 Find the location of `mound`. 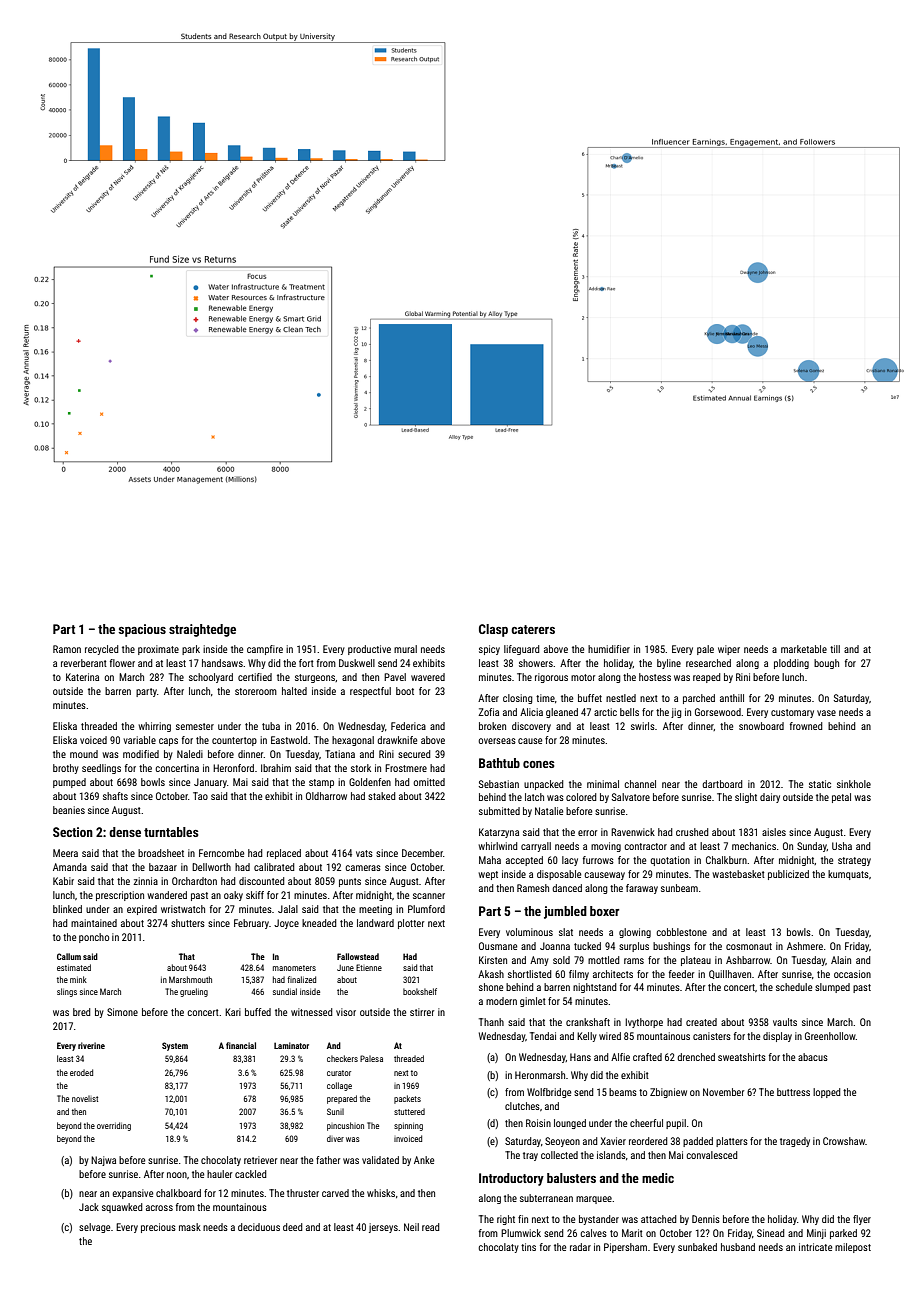

mound is located at coordinates (84, 754).
